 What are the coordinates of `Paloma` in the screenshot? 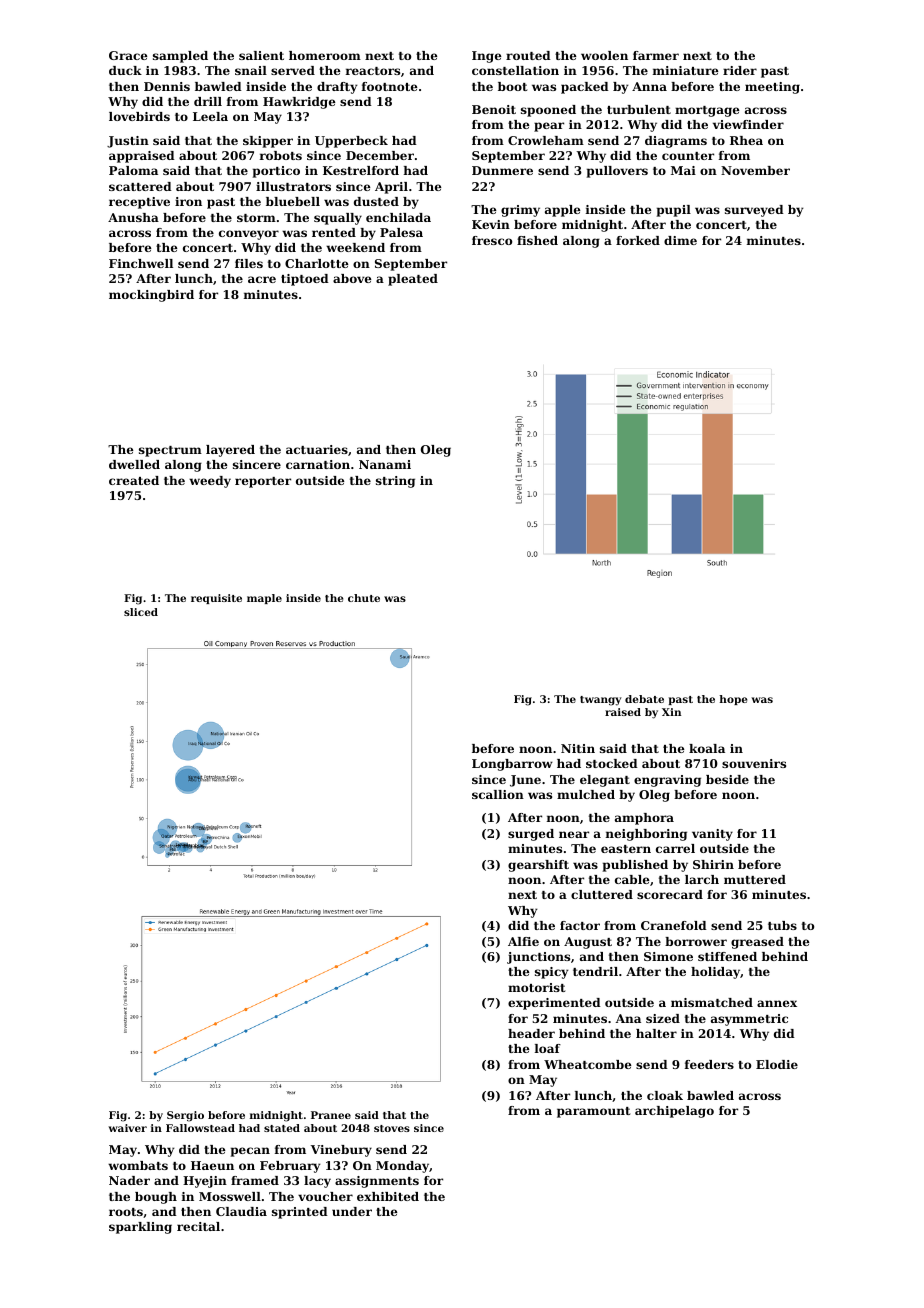 It's located at (133, 170).
